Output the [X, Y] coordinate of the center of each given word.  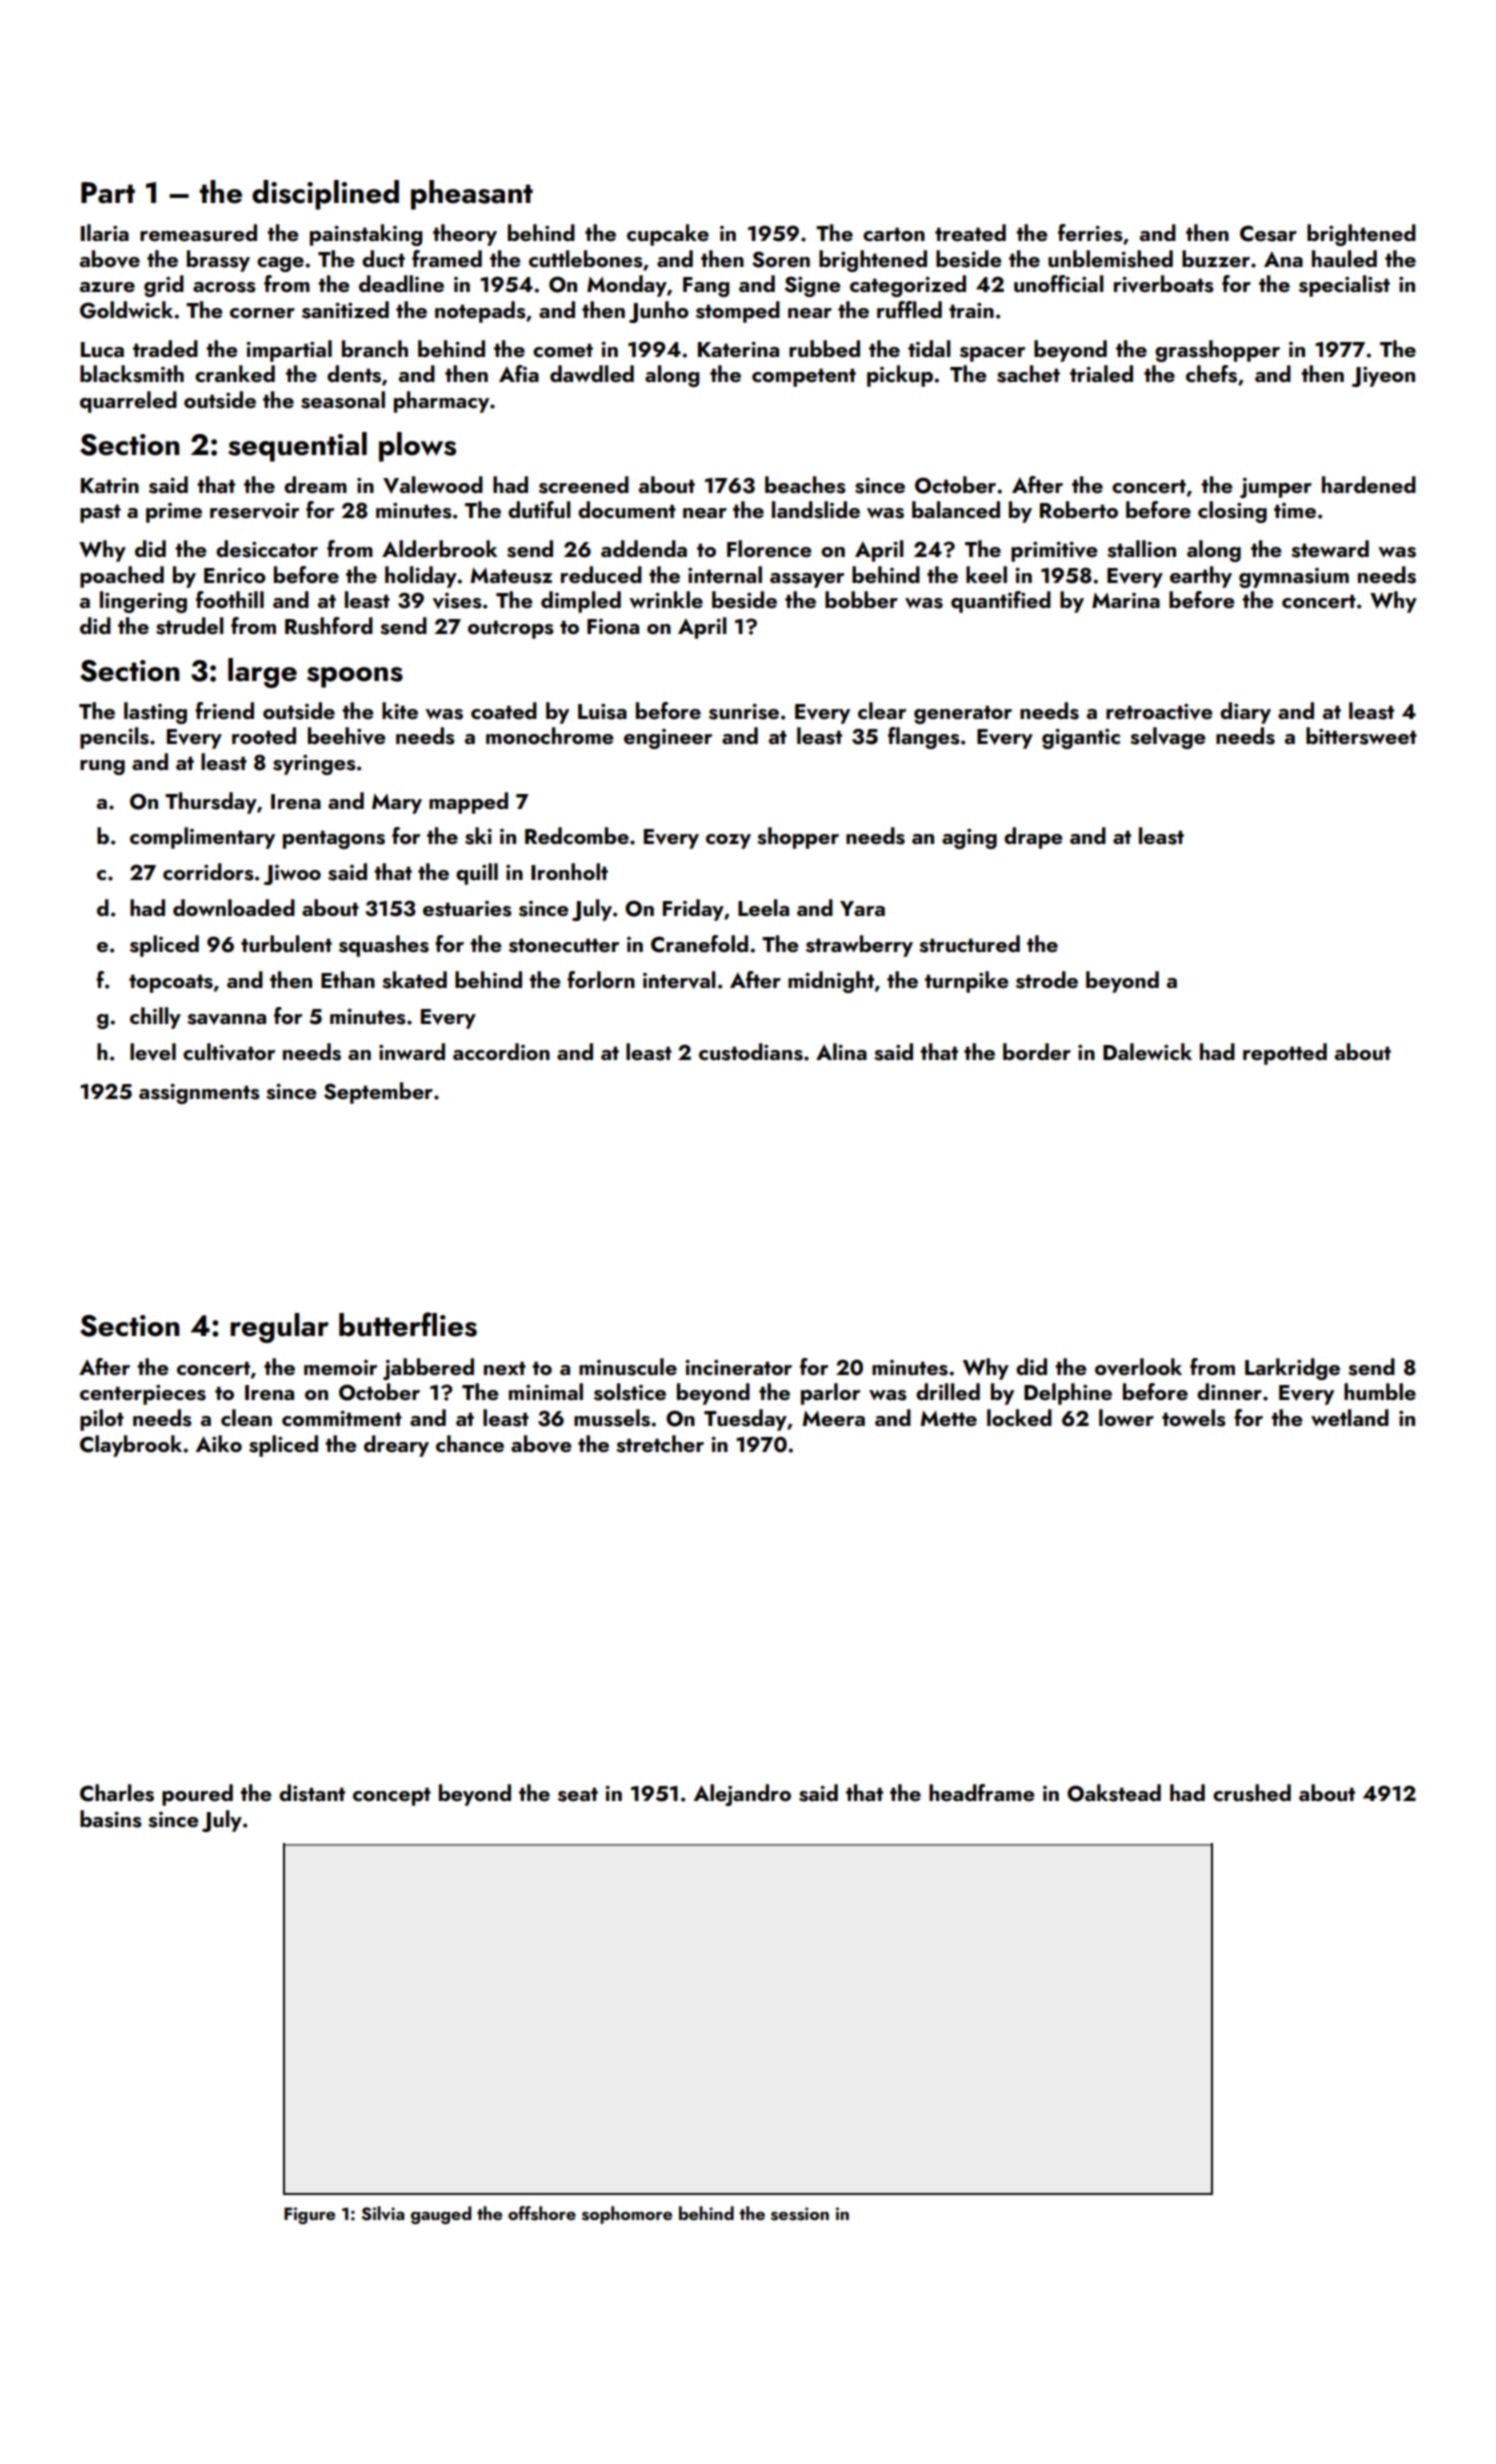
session [800, 2214]
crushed [1252, 1793]
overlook [1138, 1367]
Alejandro [742, 1795]
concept [392, 1796]
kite [400, 710]
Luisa [602, 712]
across [224, 287]
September [378, 1093]
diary [1245, 713]
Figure [309, 2215]
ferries [1090, 233]
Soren [781, 259]
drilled [948, 1391]
